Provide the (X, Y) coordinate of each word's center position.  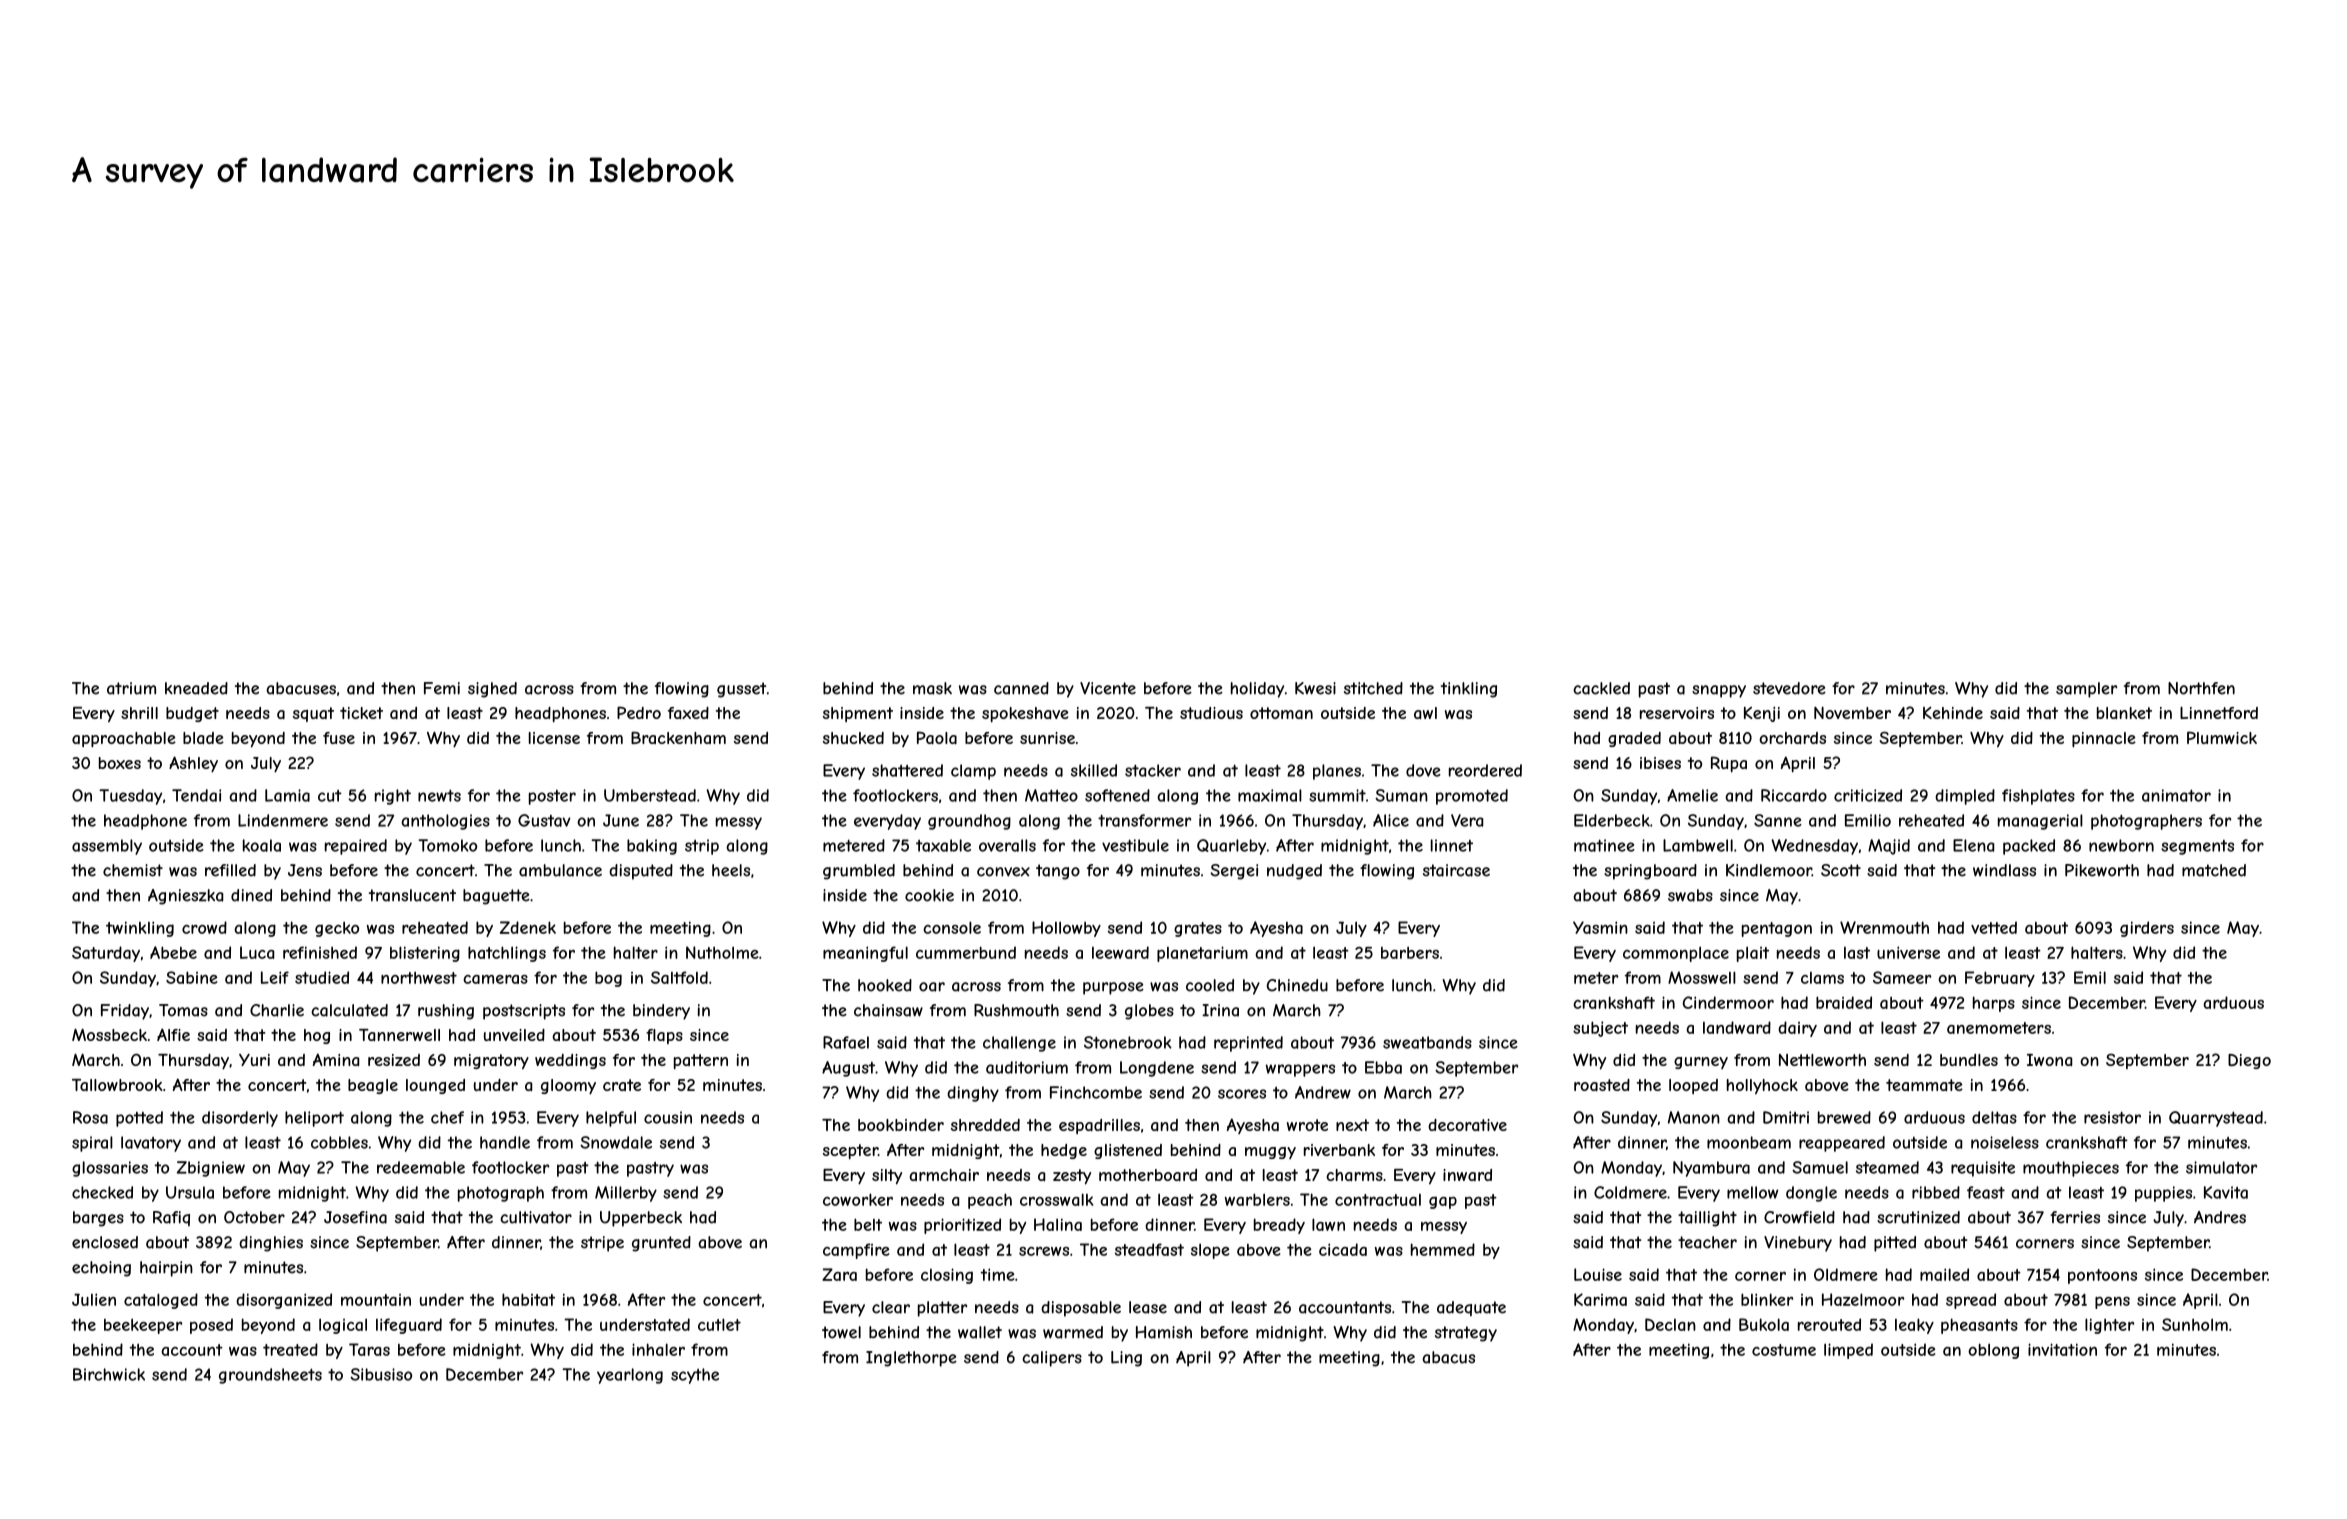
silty (887, 1177)
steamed (1887, 1167)
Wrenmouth (1884, 927)
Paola (937, 737)
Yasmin (1600, 927)
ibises (1660, 763)
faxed (688, 713)
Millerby (626, 1194)
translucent (412, 895)
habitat (528, 1299)
